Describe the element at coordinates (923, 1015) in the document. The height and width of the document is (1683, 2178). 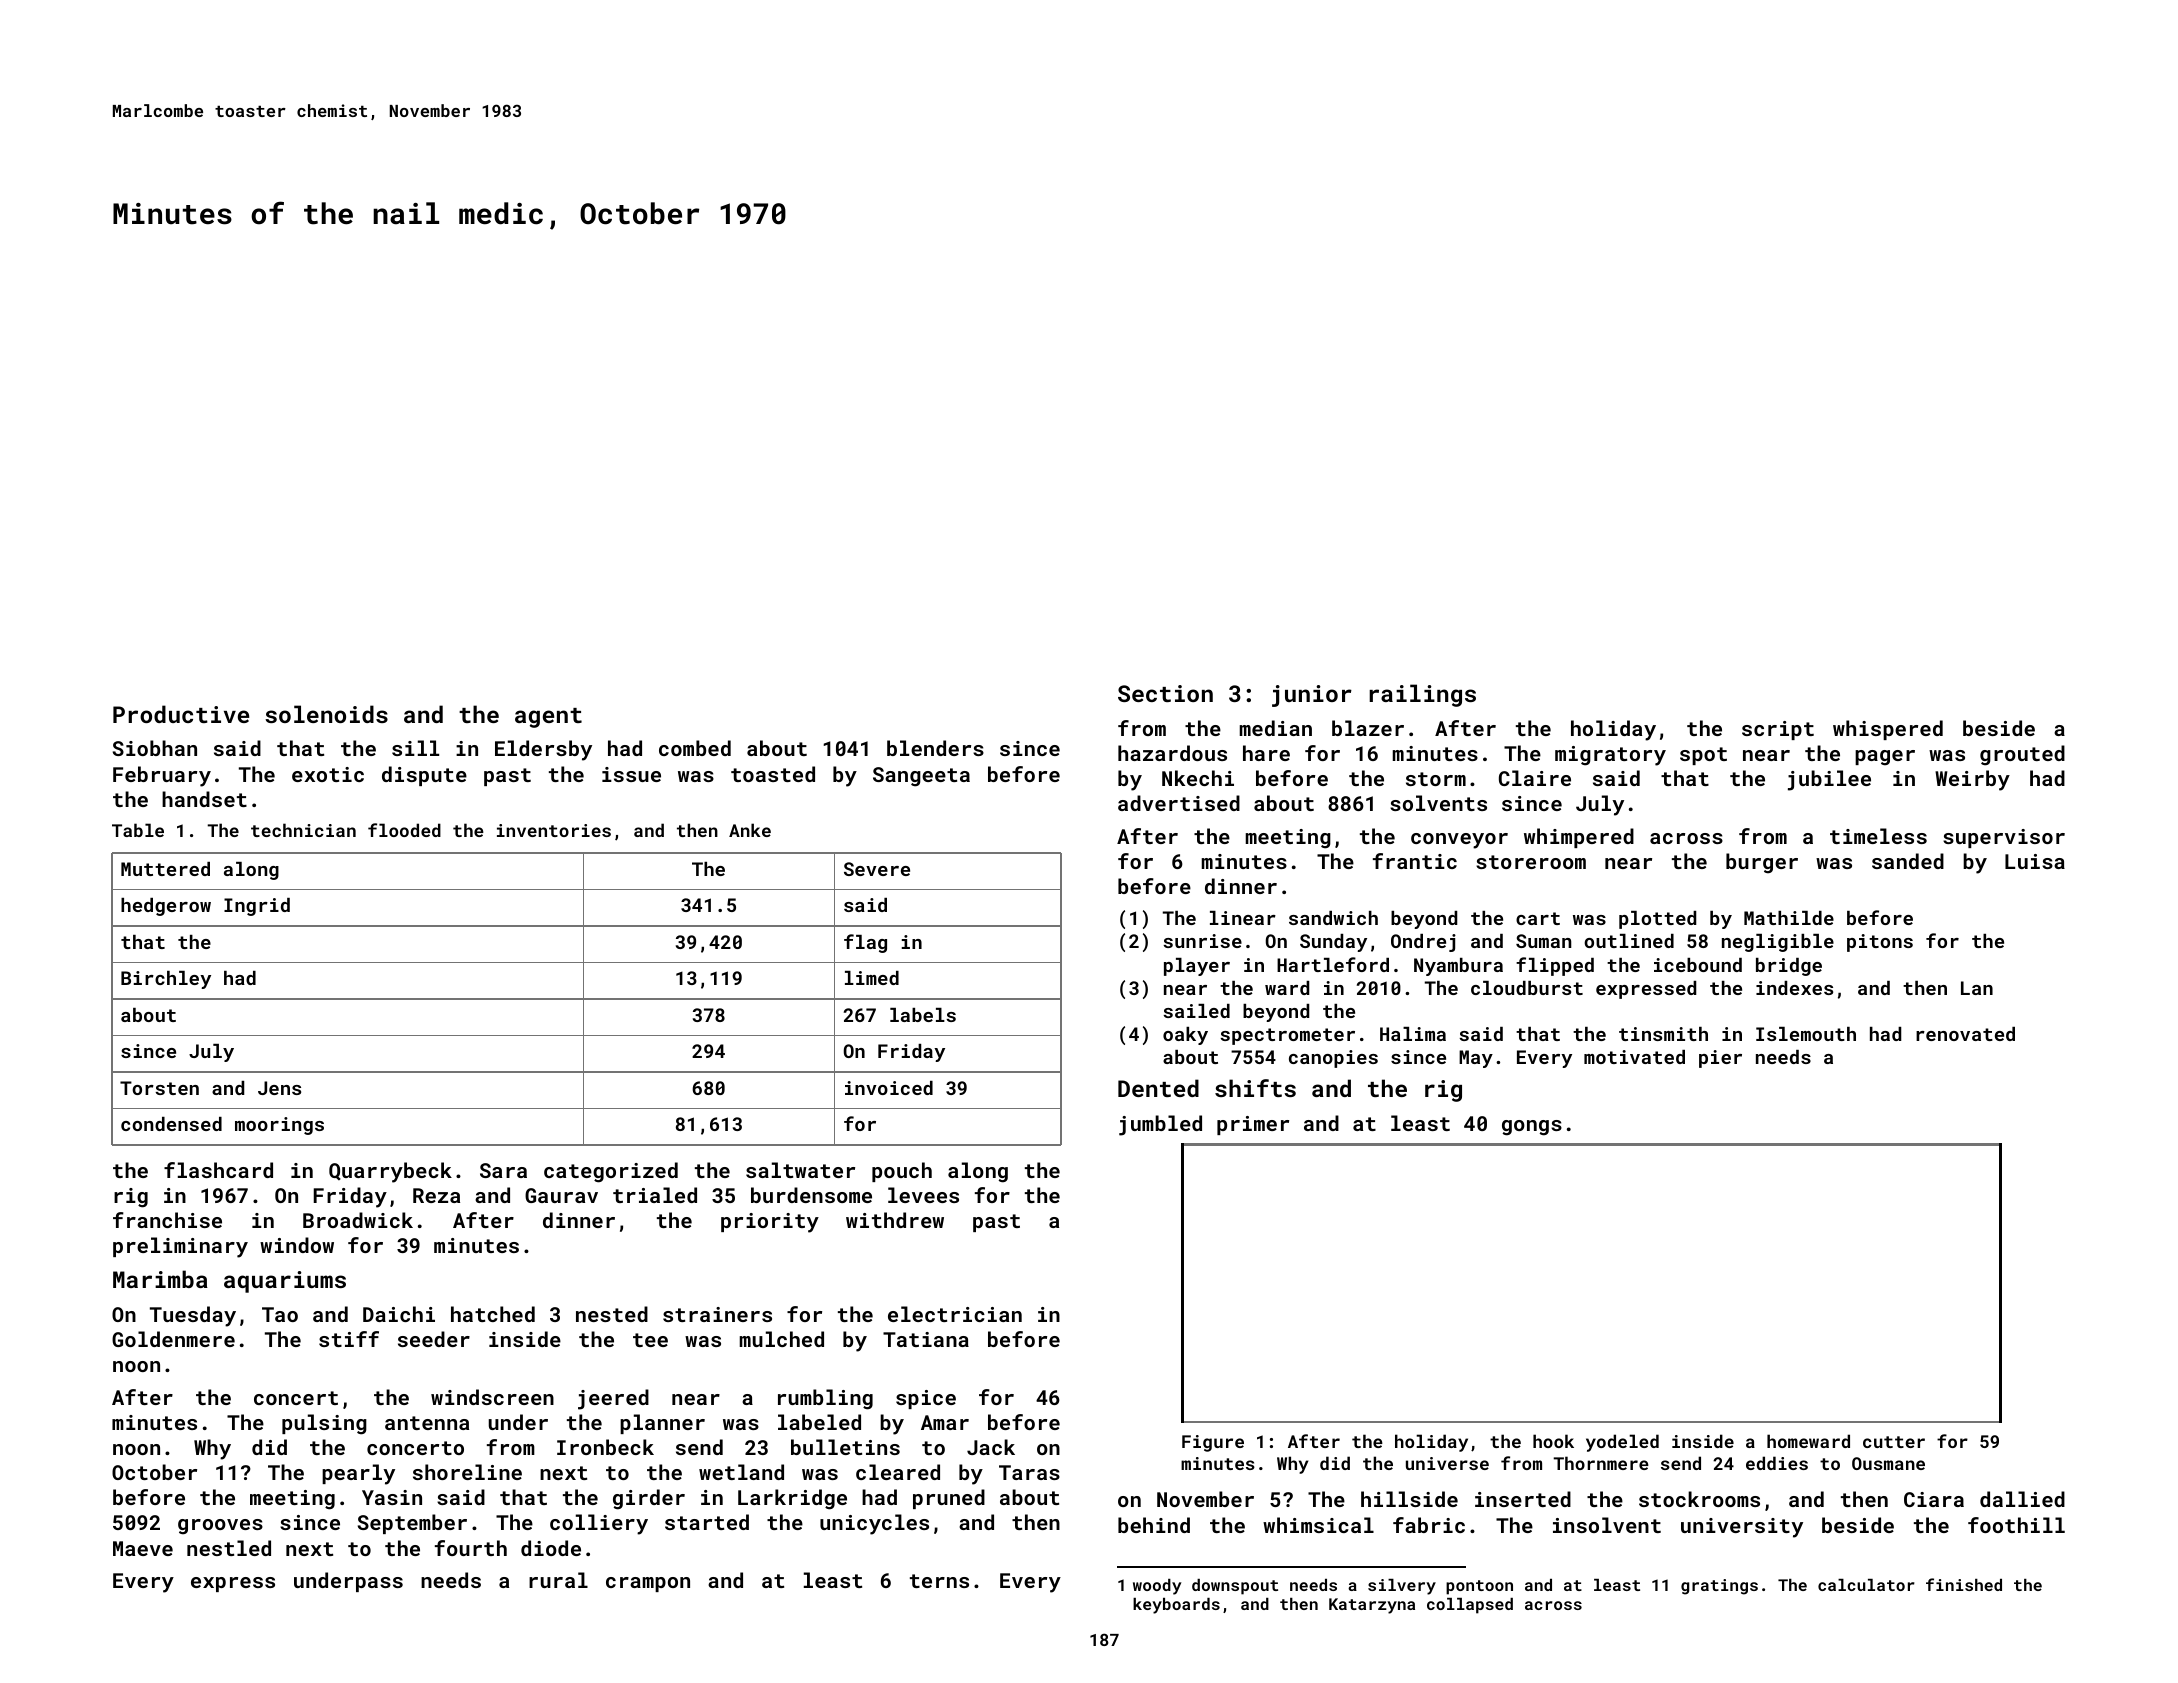
I see `labels` at that location.
